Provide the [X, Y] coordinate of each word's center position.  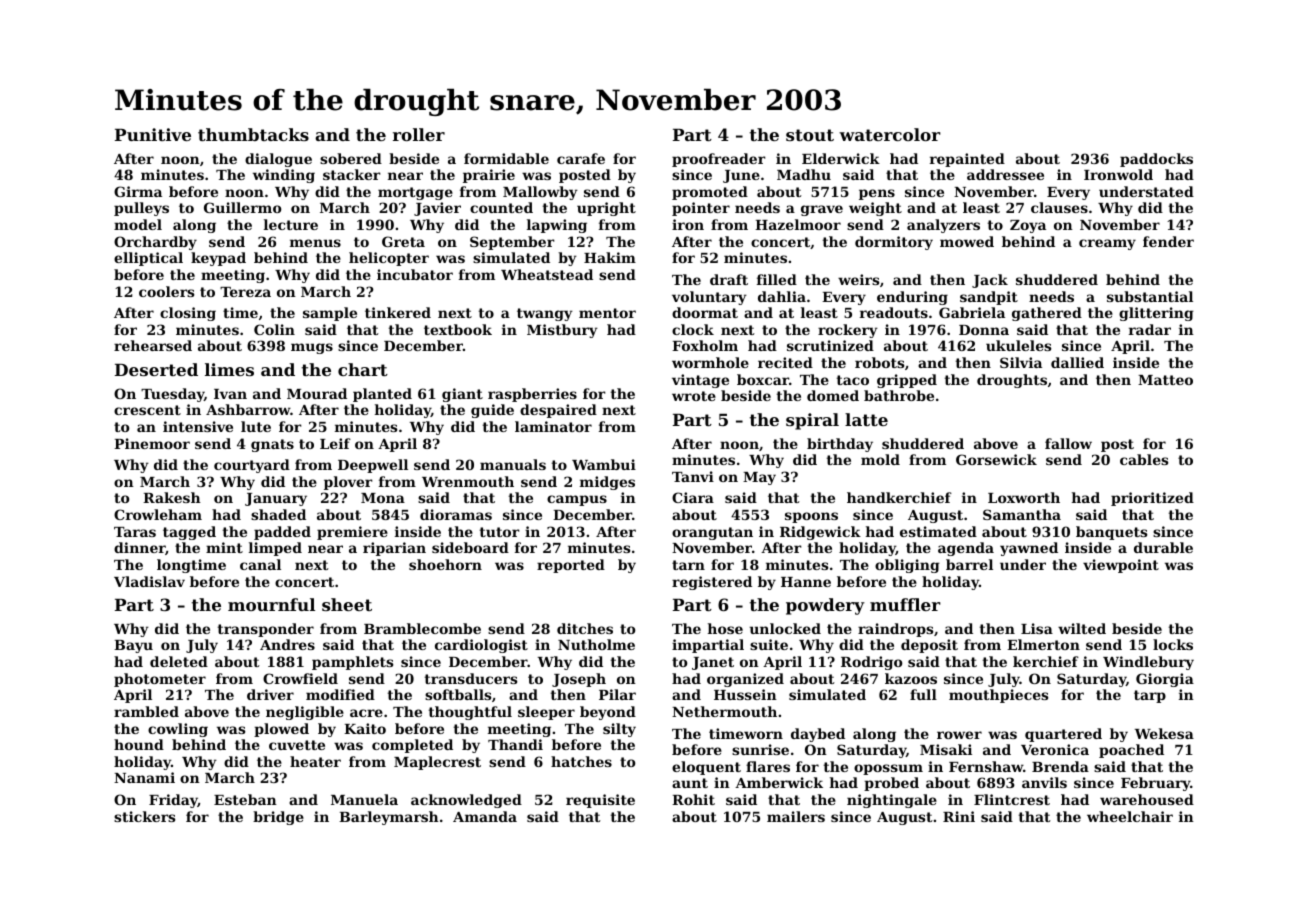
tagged [189, 533]
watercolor [890, 134]
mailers [796, 816]
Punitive [153, 134]
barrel [969, 564]
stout [810, 135]
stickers [144, 816]
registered [712, 583]
